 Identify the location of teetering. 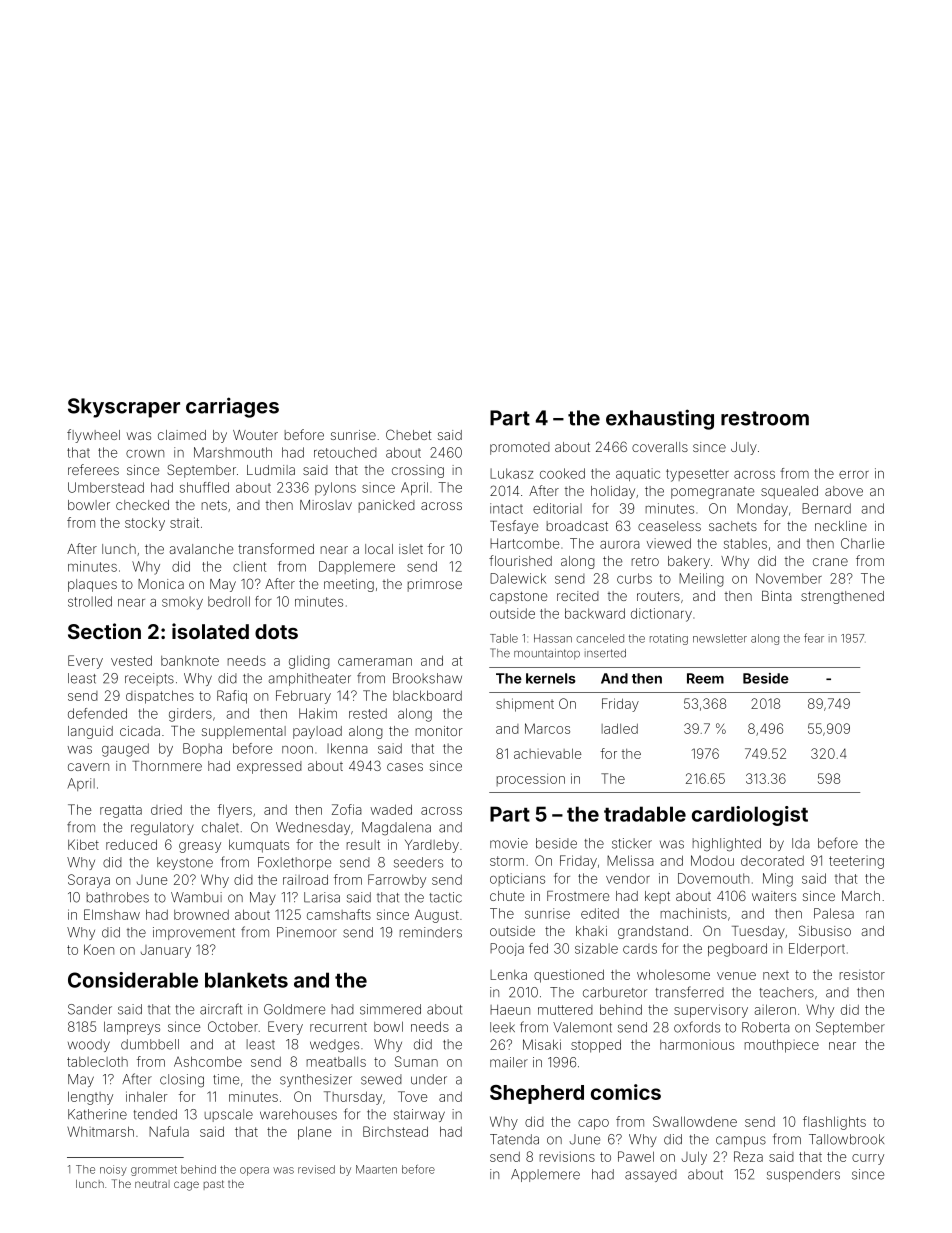
(856, 862).
